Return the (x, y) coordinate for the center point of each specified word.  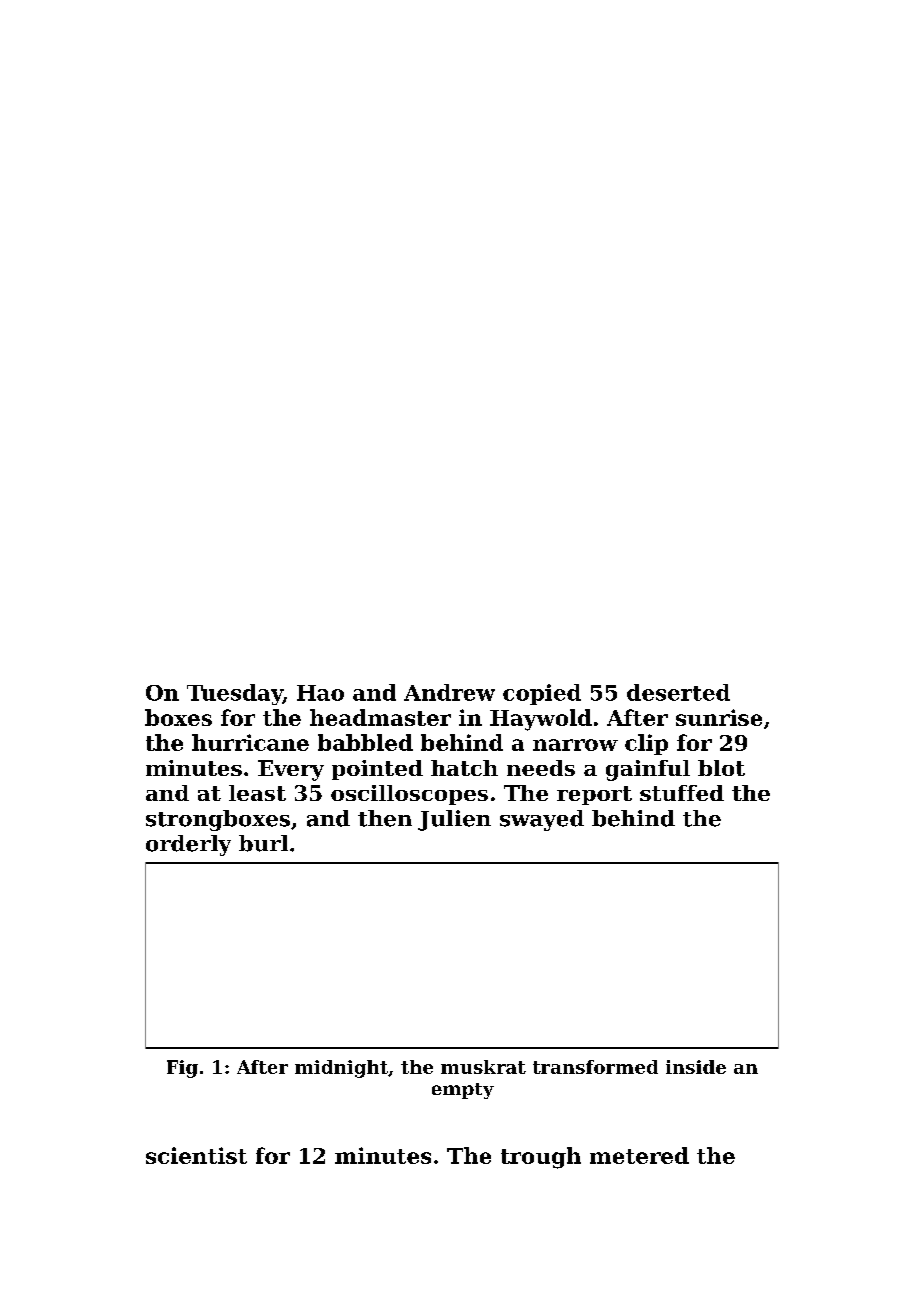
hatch (464, 768)
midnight (341, 1069)
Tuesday (235, 694)
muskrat (483, 1067)
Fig (182, 1069)
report (594, 795)
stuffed (682, 793)
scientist (196, 1155)
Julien (454, 820)
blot (721, 768)
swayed (542, 820)
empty (463, 1091)
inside (696, 1067)
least (257, 793)
